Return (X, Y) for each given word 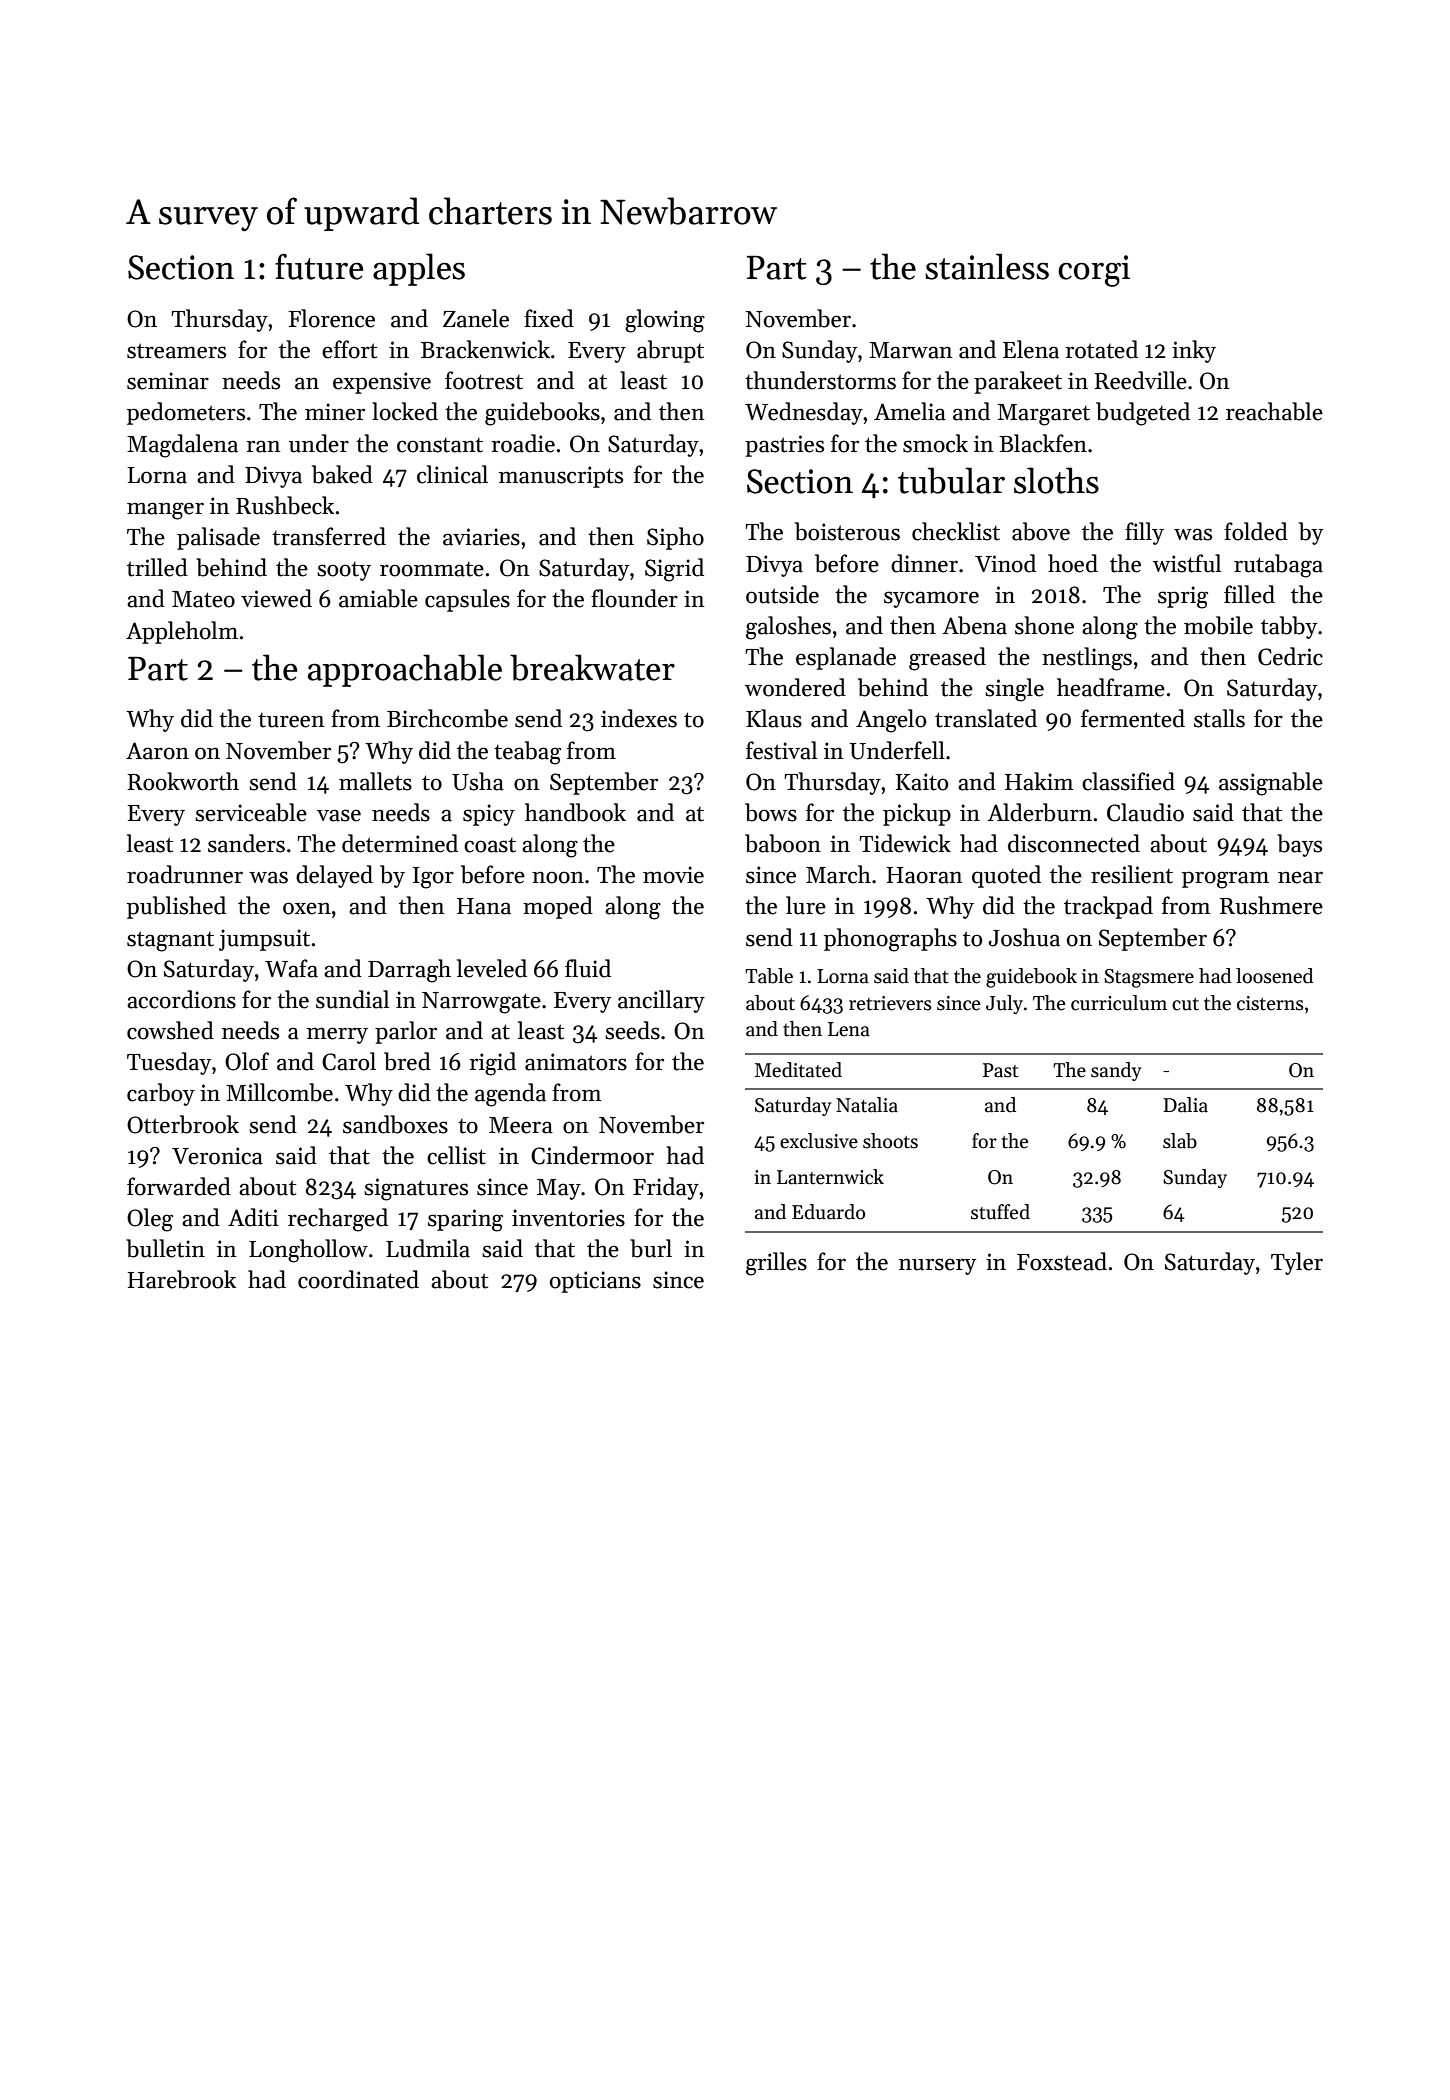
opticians (595, 1282)
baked (342, 474)
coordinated (358, 1279)
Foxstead (1062, 1261)
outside (782, 594)
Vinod (1005, 563)
